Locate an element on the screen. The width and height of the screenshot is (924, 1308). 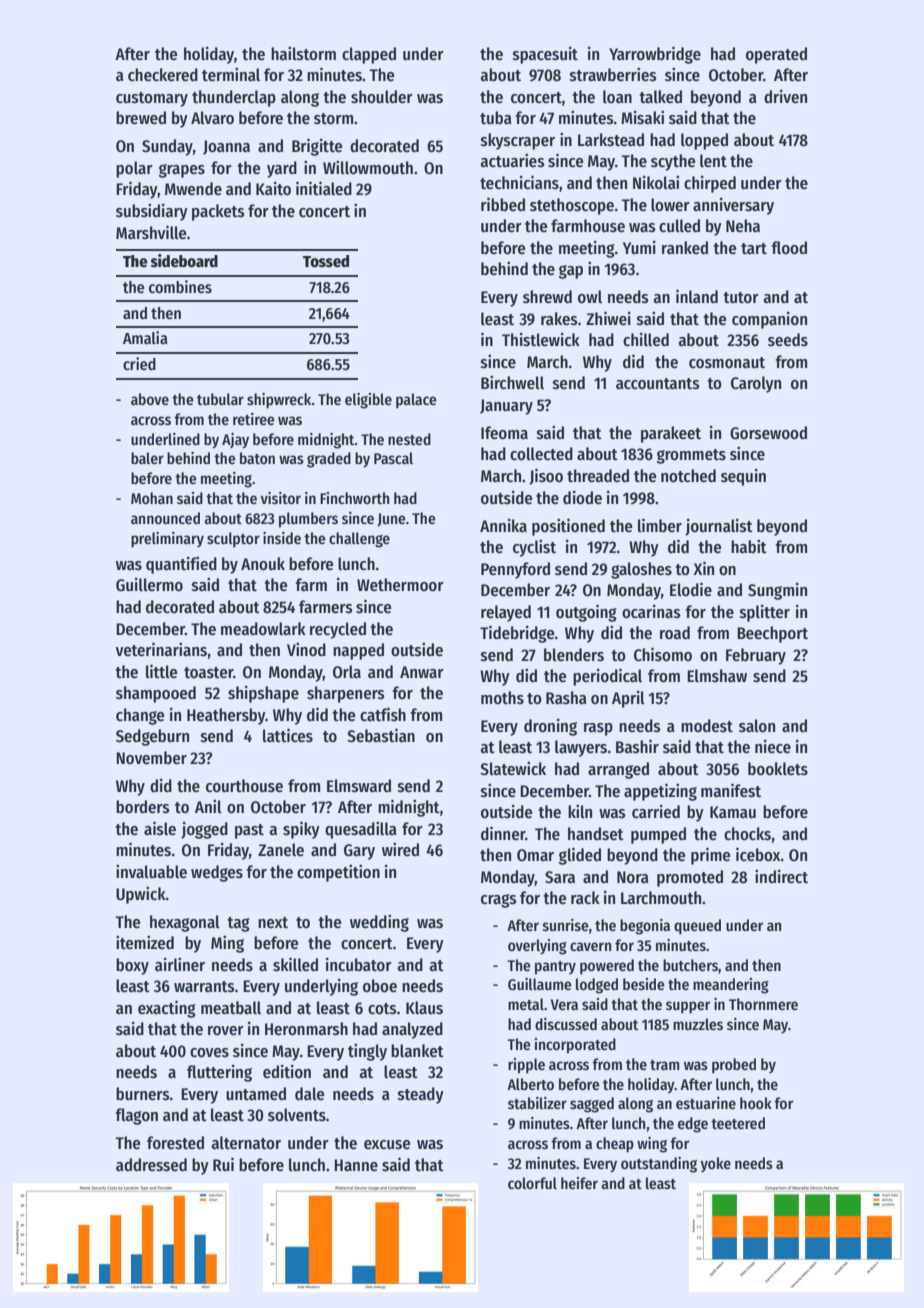
Yarrowbridge is located at coordinates (655, 55).
